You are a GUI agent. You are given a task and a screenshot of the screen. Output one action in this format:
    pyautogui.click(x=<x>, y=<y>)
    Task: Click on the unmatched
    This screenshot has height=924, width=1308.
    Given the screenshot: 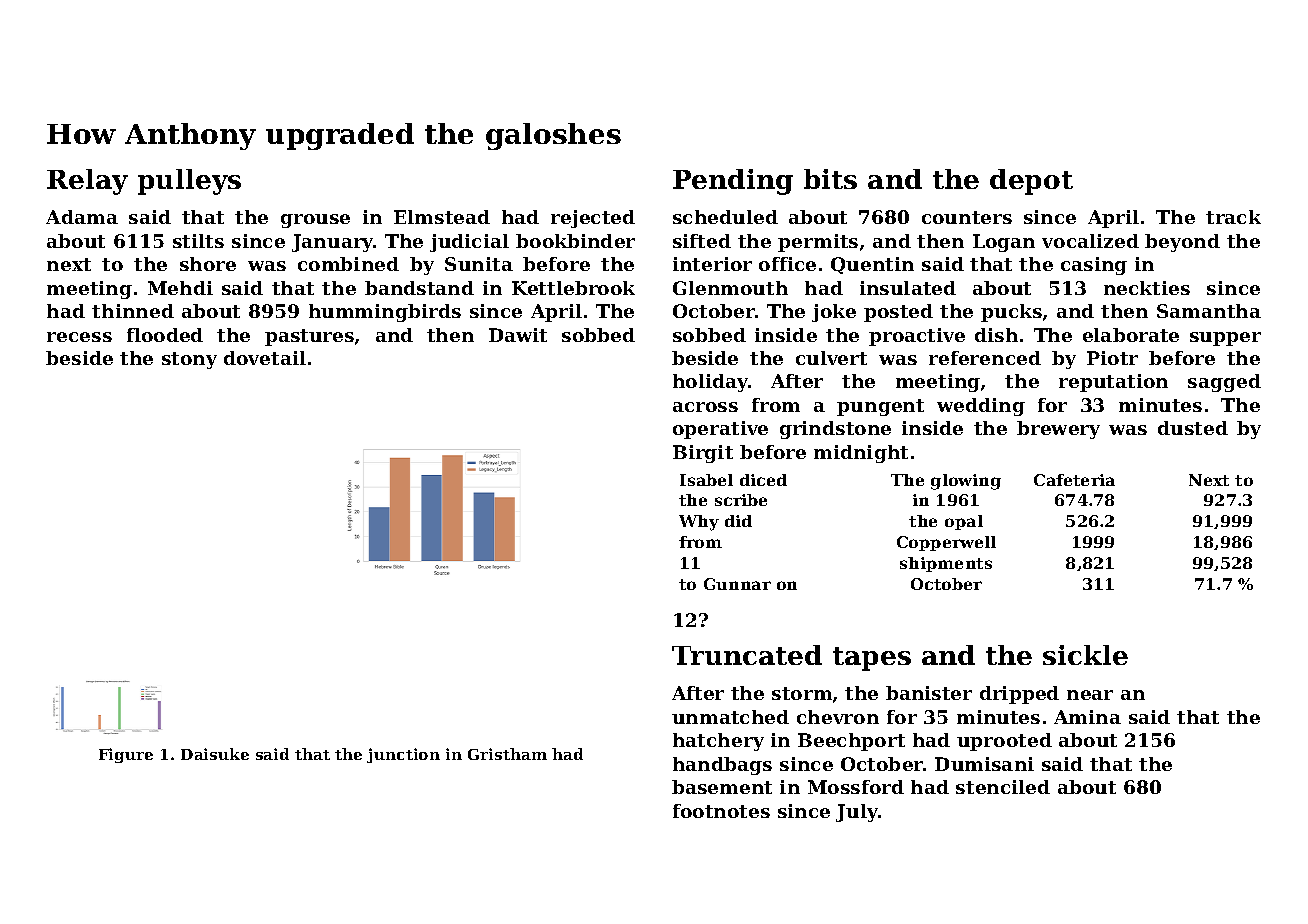 What is the action you would take?
    pyautogui.click(x=730, y=717)
